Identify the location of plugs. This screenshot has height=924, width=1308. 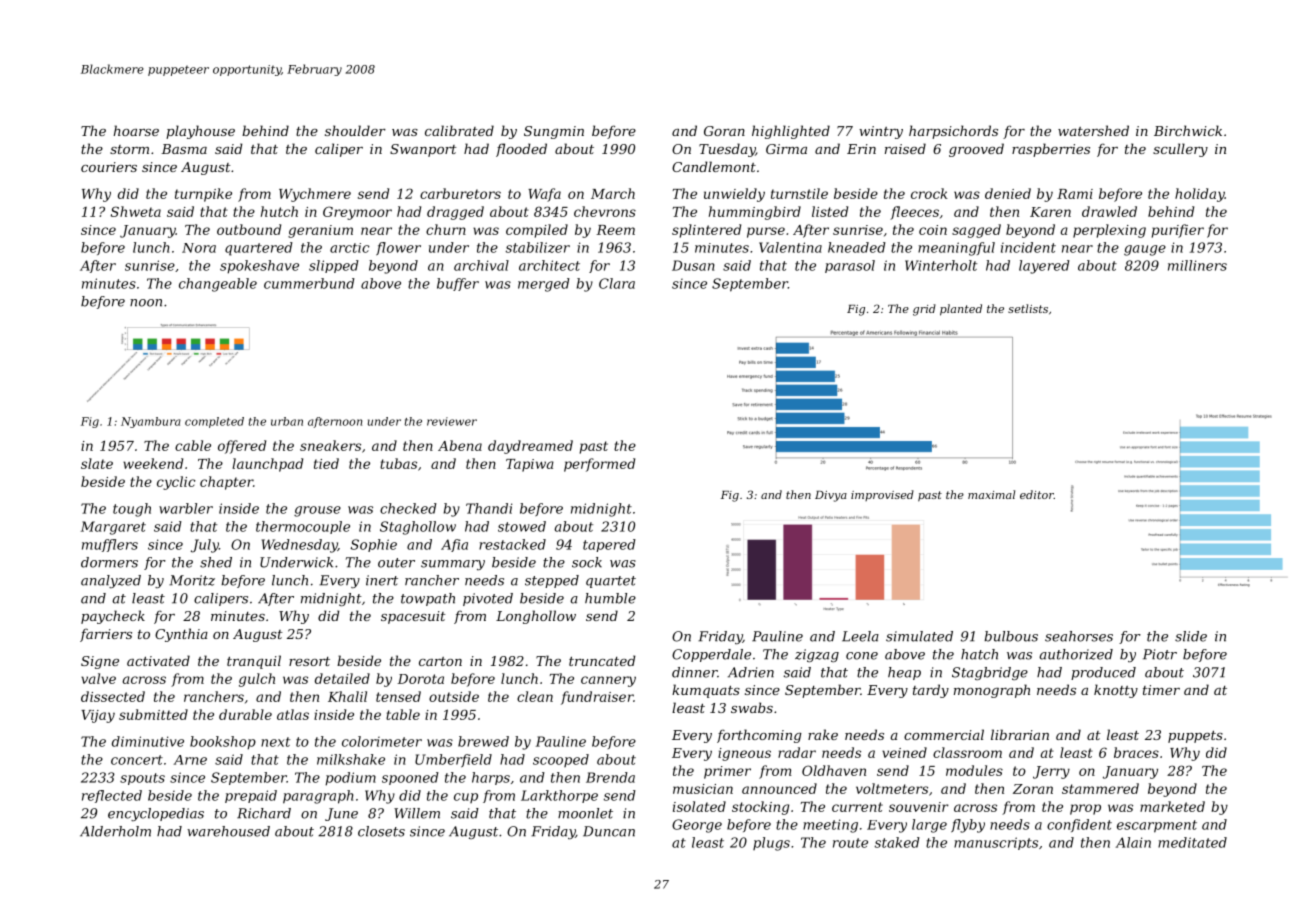
(771, 844).
